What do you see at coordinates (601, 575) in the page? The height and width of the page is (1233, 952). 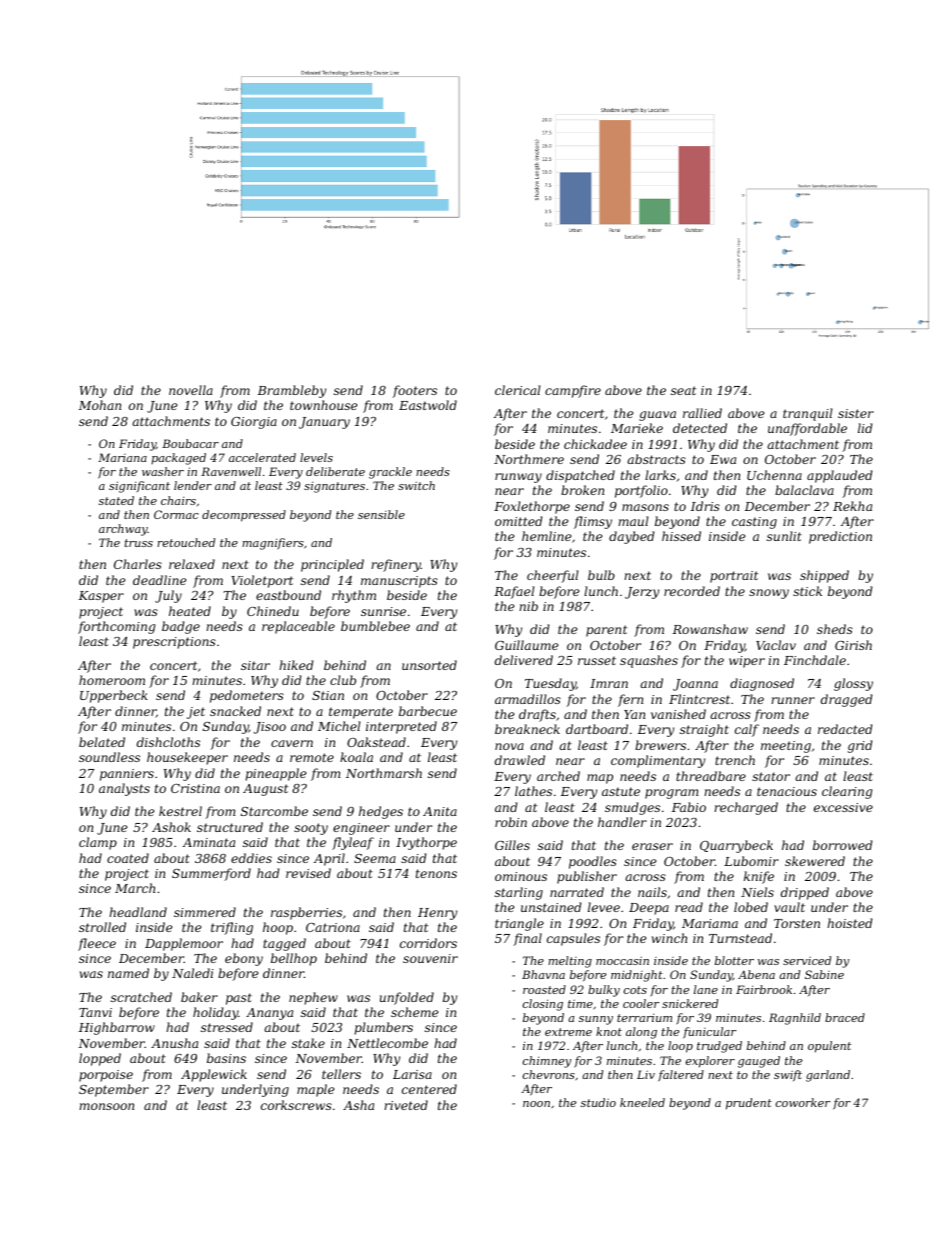 I see `bulb` at bounding box center [601, 575].
